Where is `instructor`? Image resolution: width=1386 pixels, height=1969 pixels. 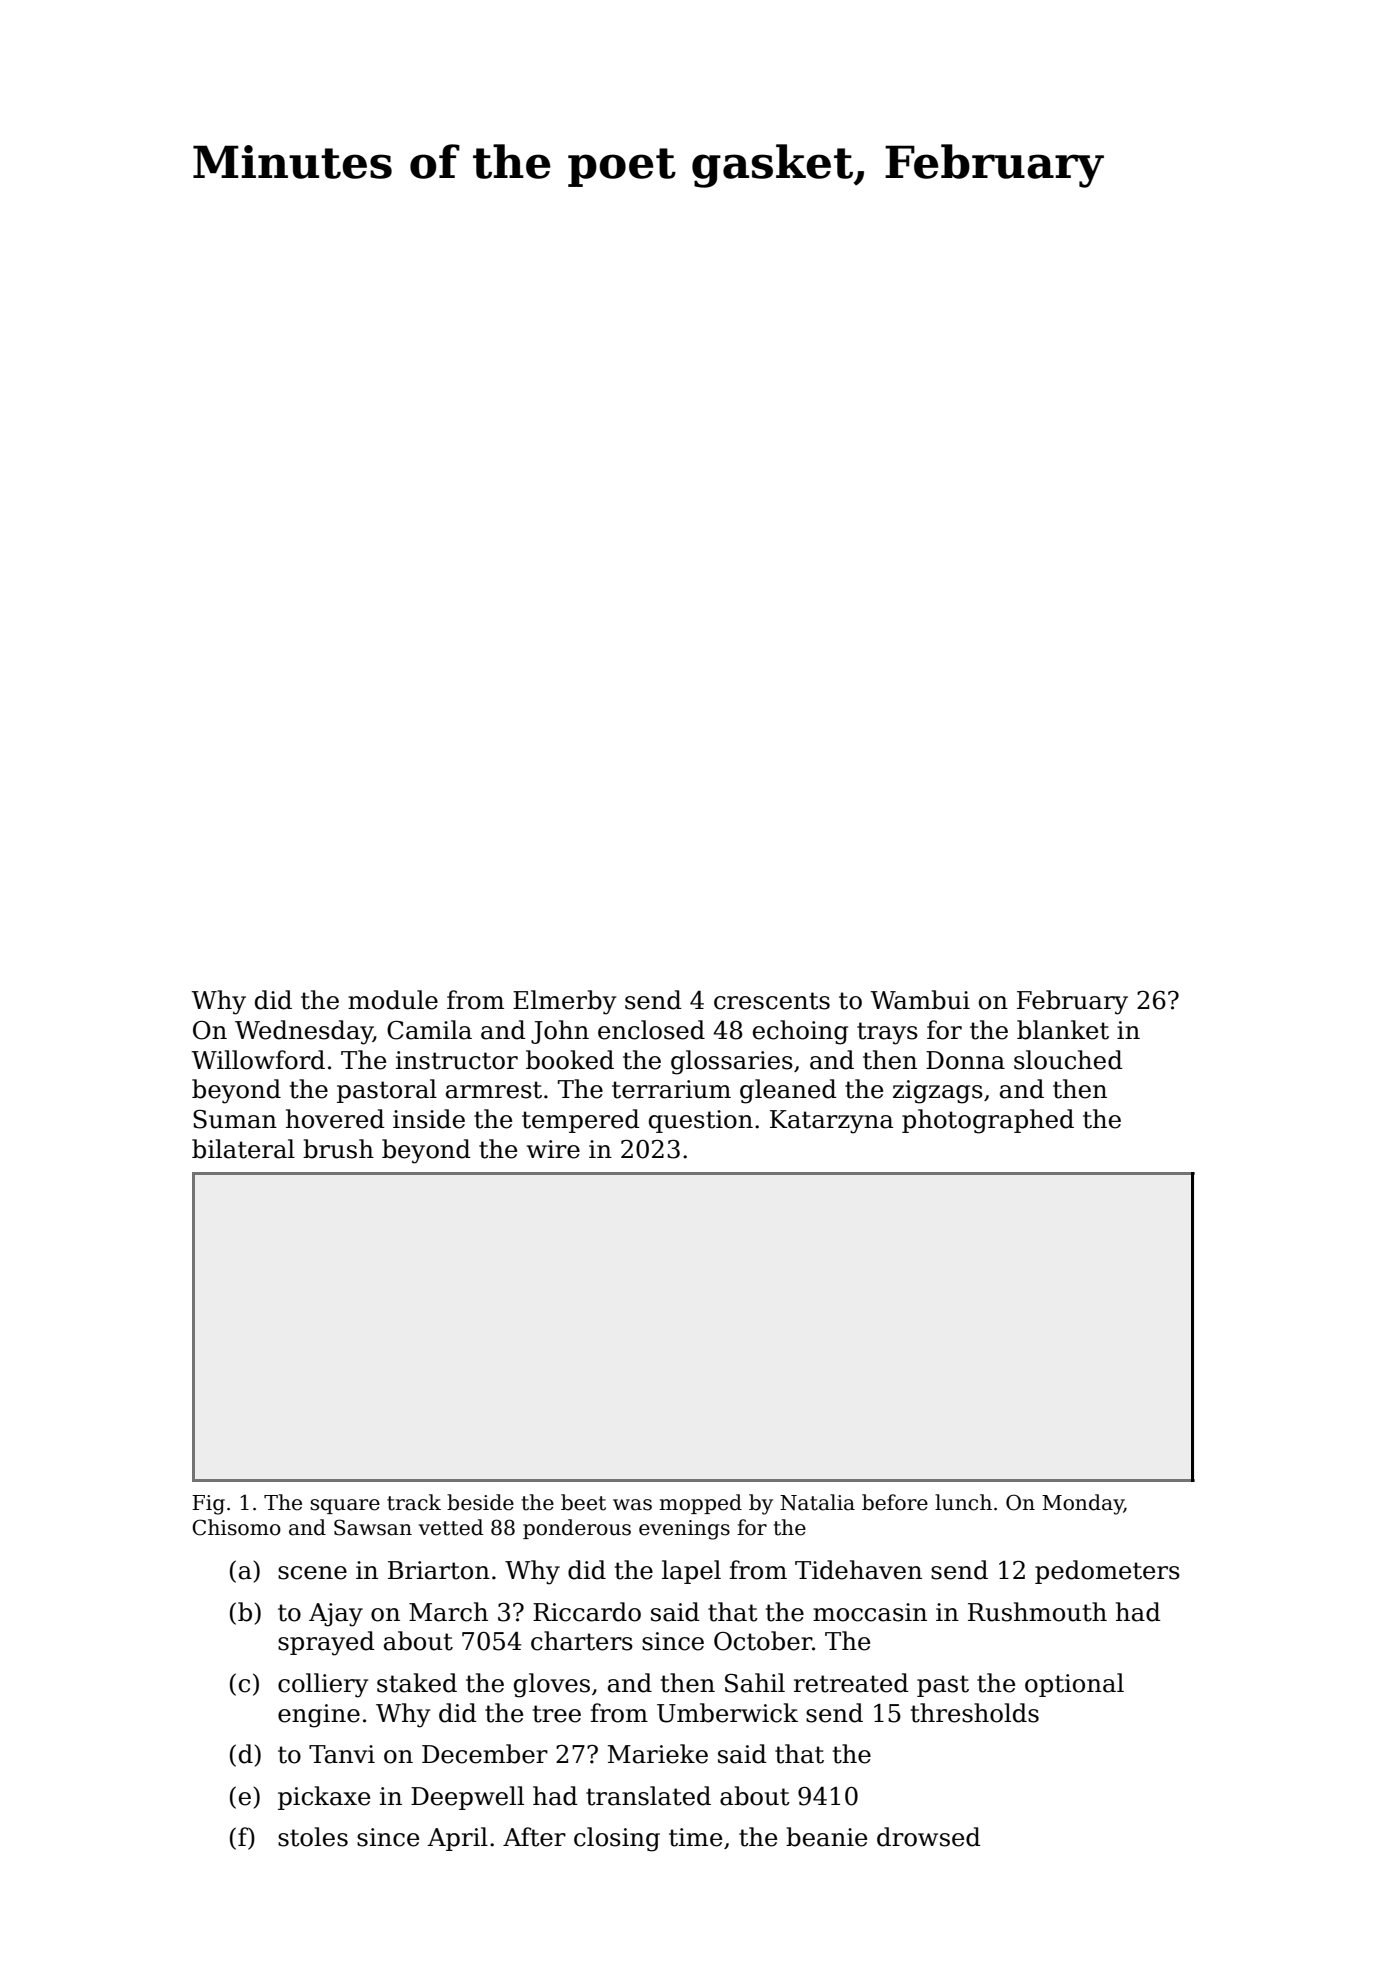 instructor is located at coordinates (457, 1060).
